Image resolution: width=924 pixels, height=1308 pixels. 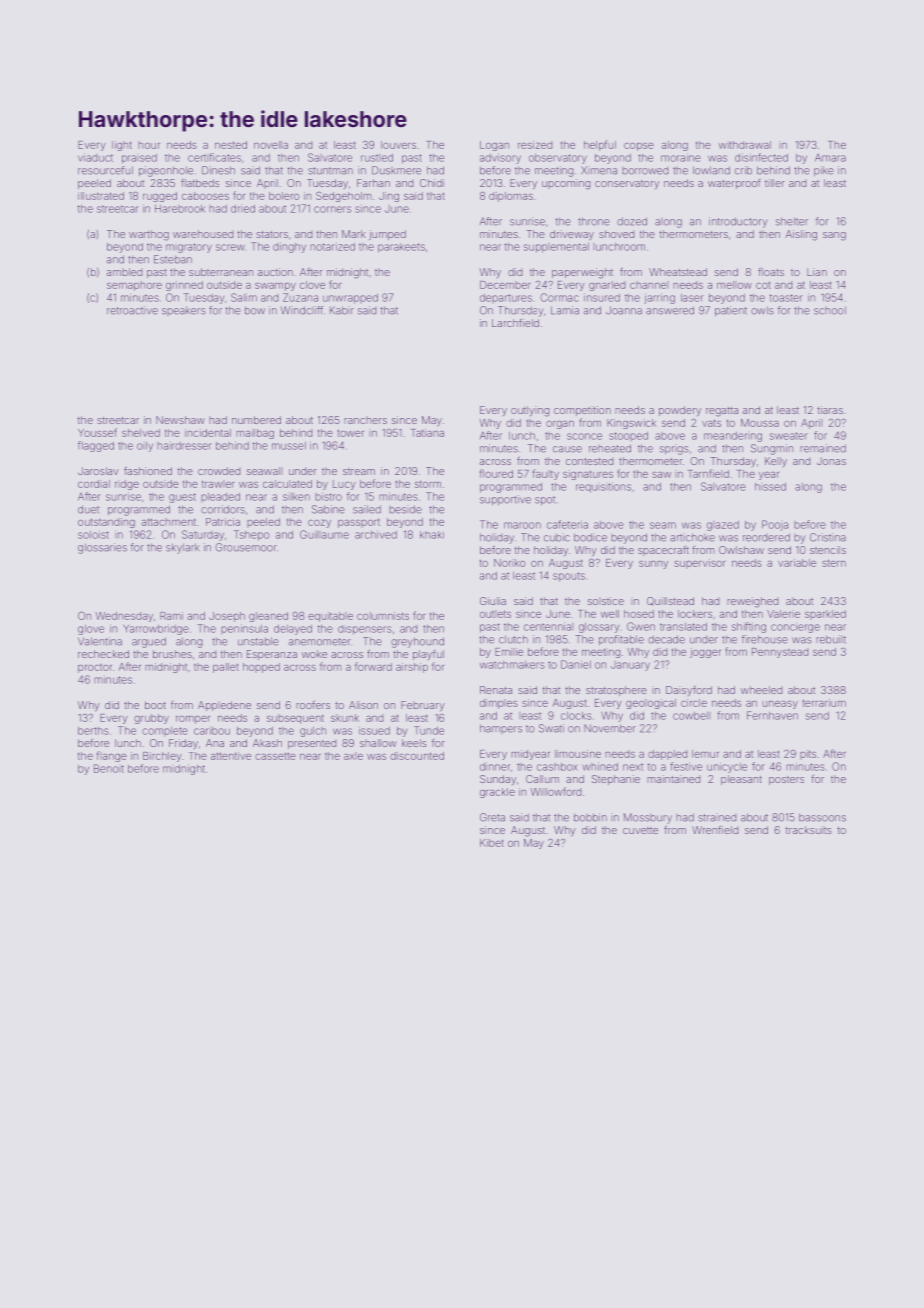 What do you see at coordinates (640, 830) in the screenshot?
I see `cuvette` at bounding box center [640, 830].
